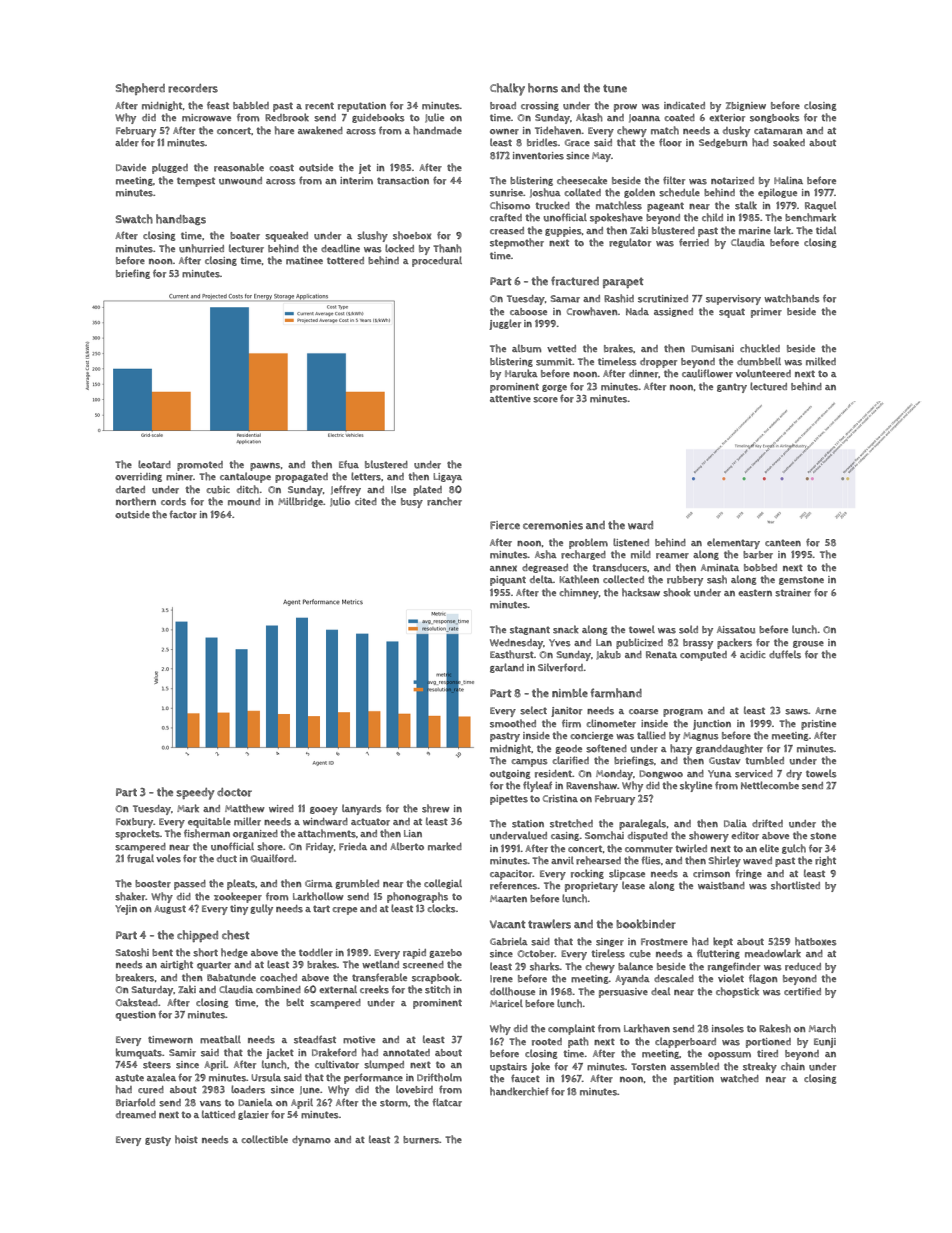  I want to click on meatball, so click(220, 1039).
